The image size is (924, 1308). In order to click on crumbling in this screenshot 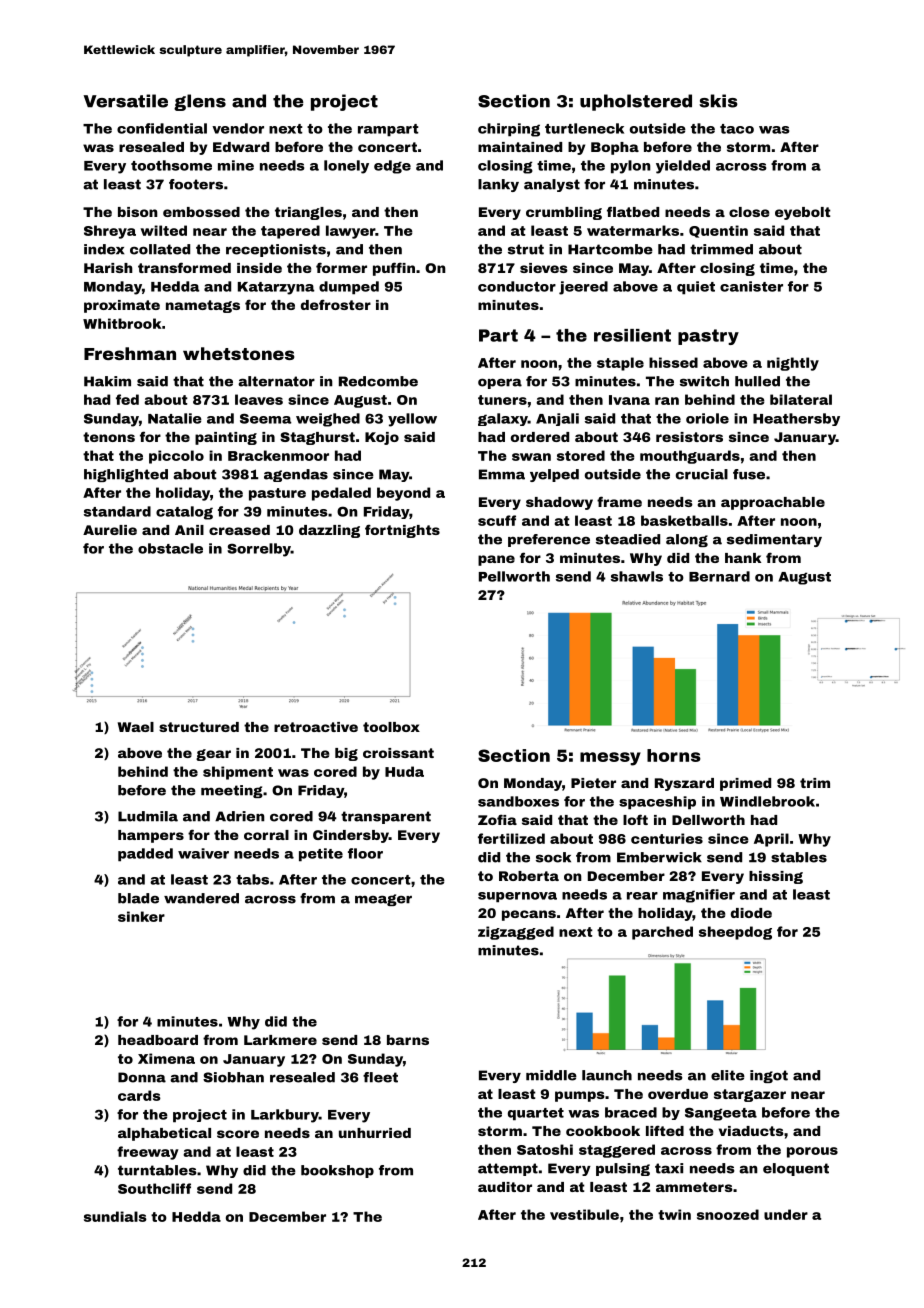, I will do `click(564, 213)`.
